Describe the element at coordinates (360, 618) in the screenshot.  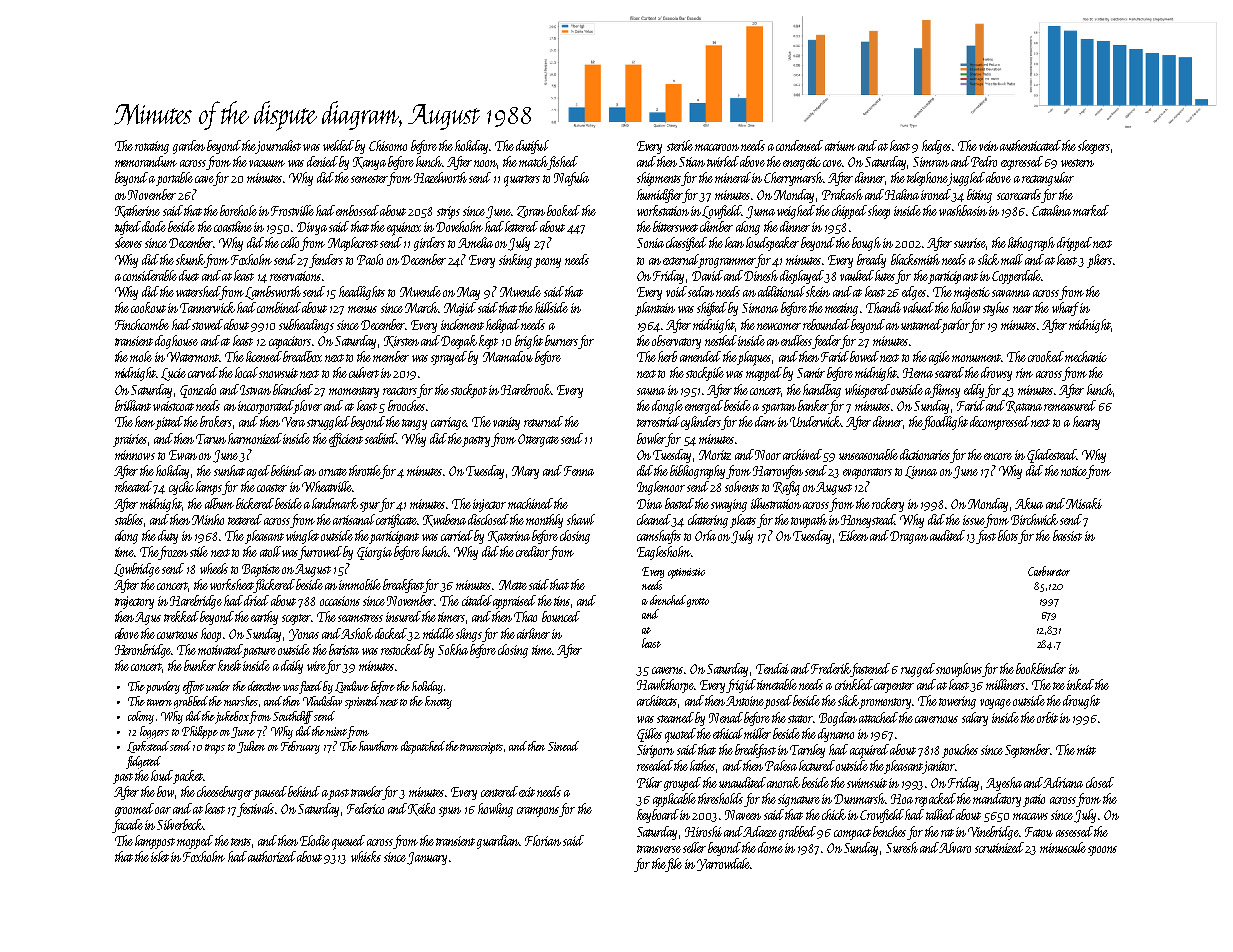
I see `seamstress` at that location.
